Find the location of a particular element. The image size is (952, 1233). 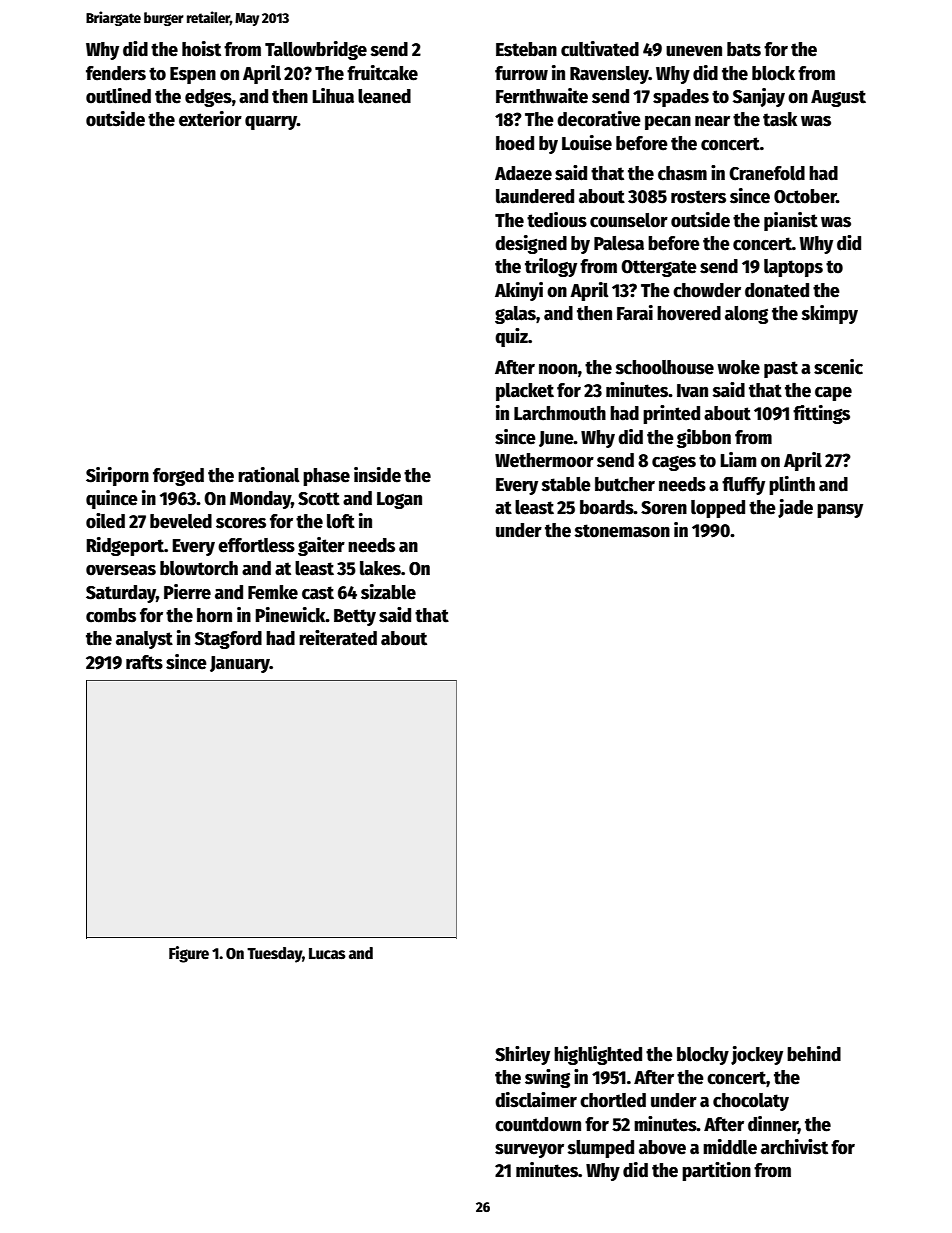

stonemason is located at coordinates (622, 531).
